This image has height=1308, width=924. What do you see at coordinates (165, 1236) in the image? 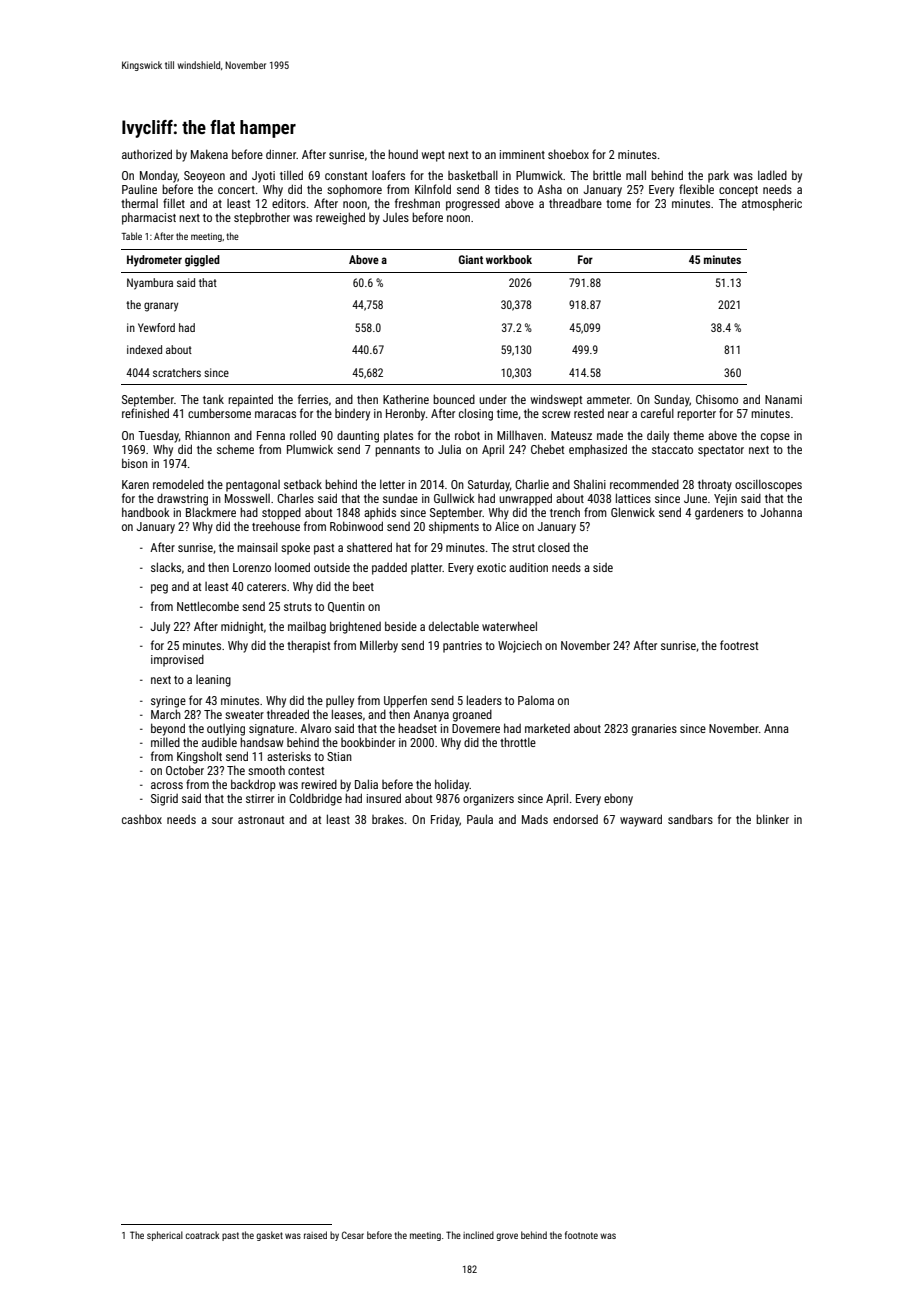
I see `spherical` at bounding box center [165, 1236].
